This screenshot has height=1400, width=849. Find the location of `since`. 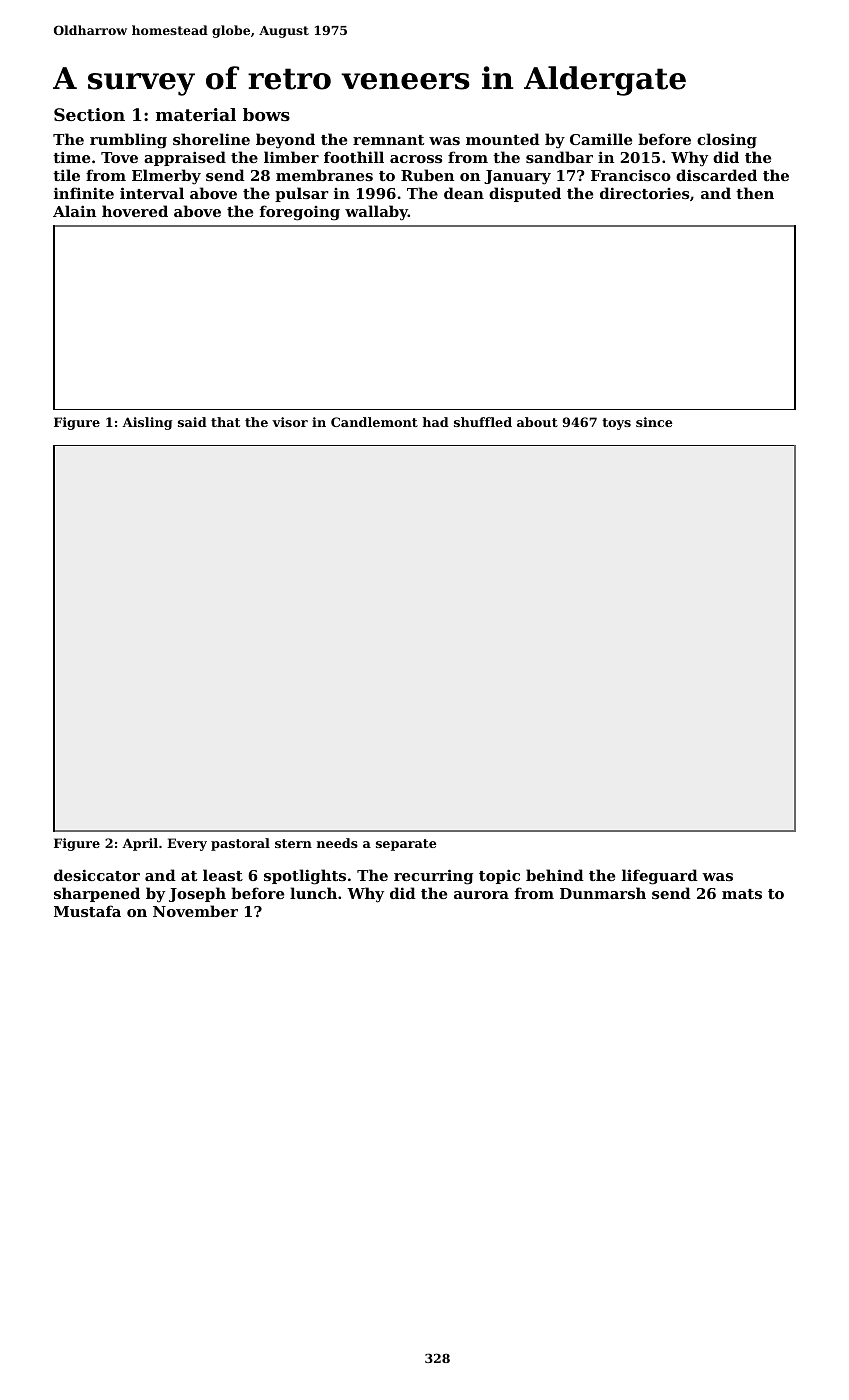

since is located at coordinates (654, 422).
